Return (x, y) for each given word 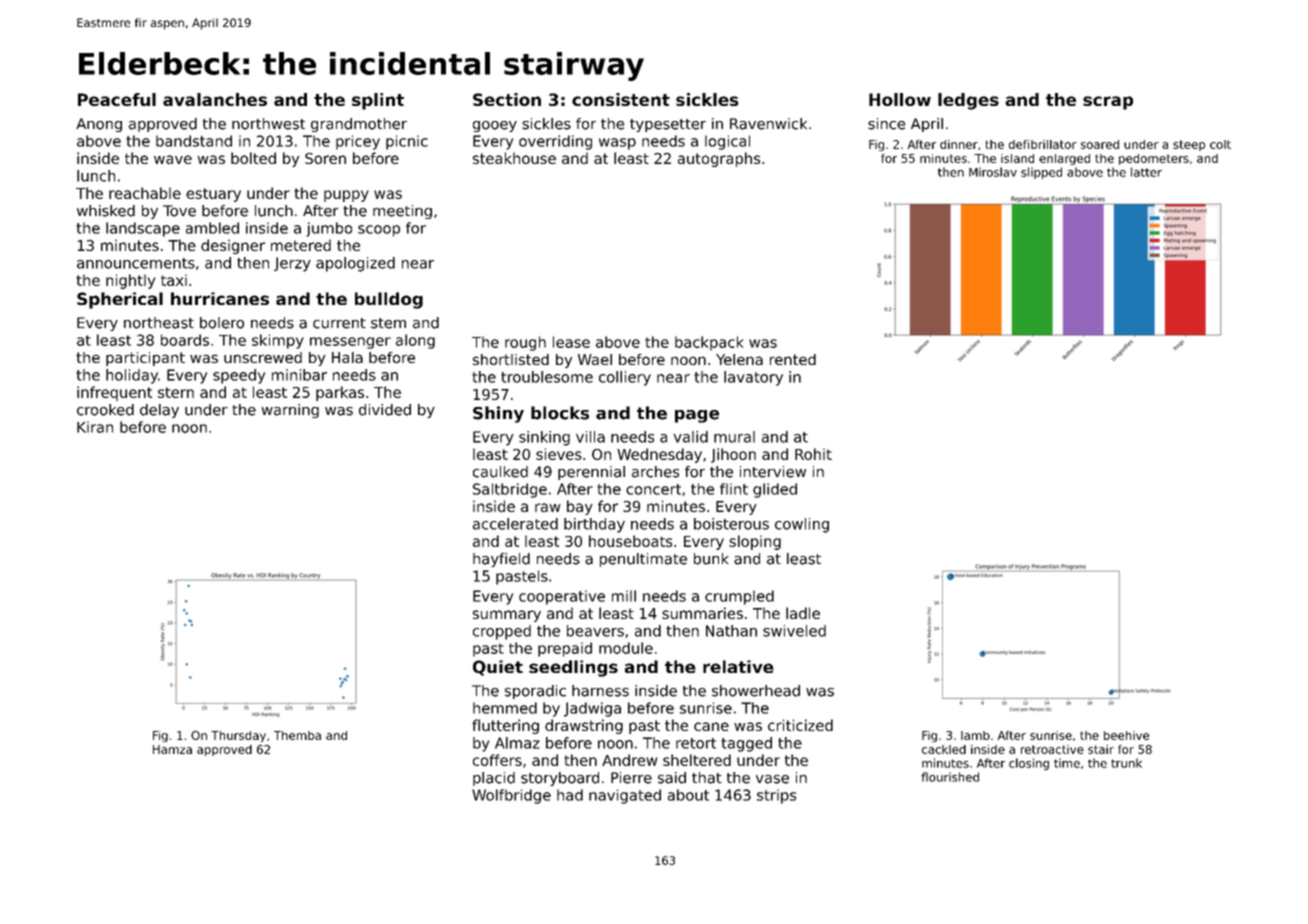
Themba (297, 735)
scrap (1108, 103)
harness (600, 691)
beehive (1126, 735)
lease (571, 342)
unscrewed (263, 357)
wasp (617, 144)
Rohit (813, 454)
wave (173, 159)
